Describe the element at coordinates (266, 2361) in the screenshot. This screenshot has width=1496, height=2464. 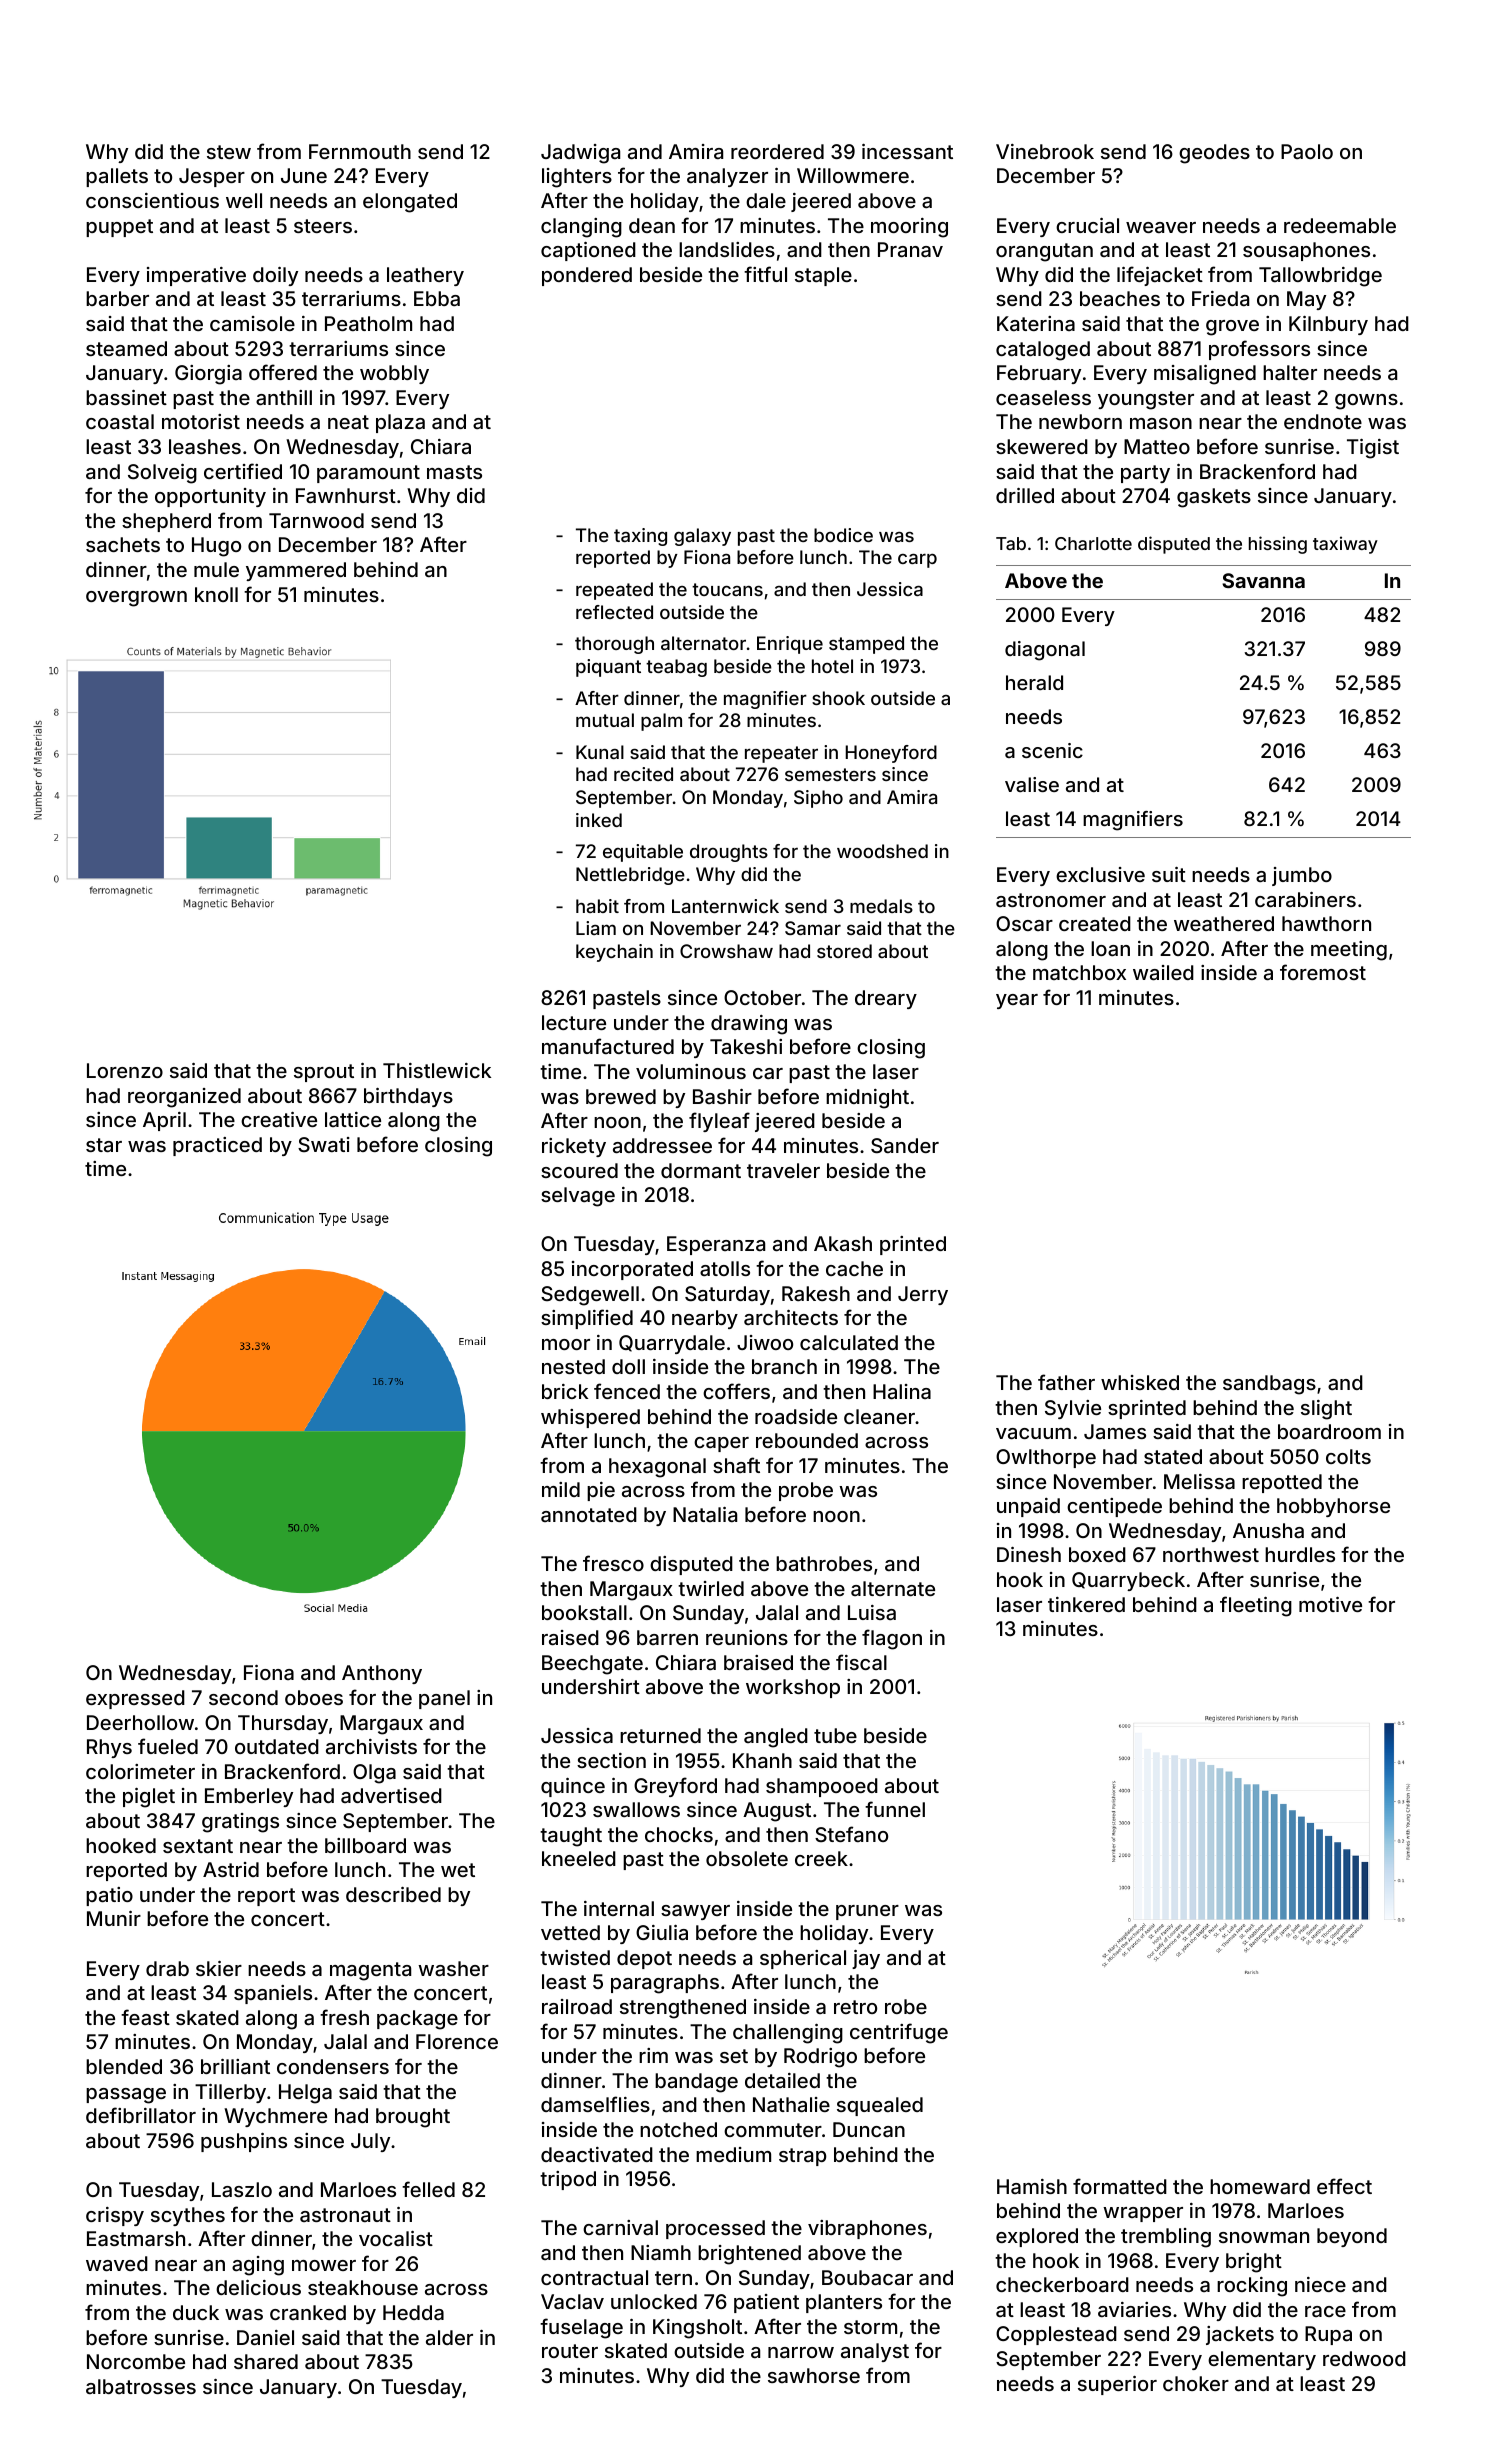
I see `shared` at that location.
